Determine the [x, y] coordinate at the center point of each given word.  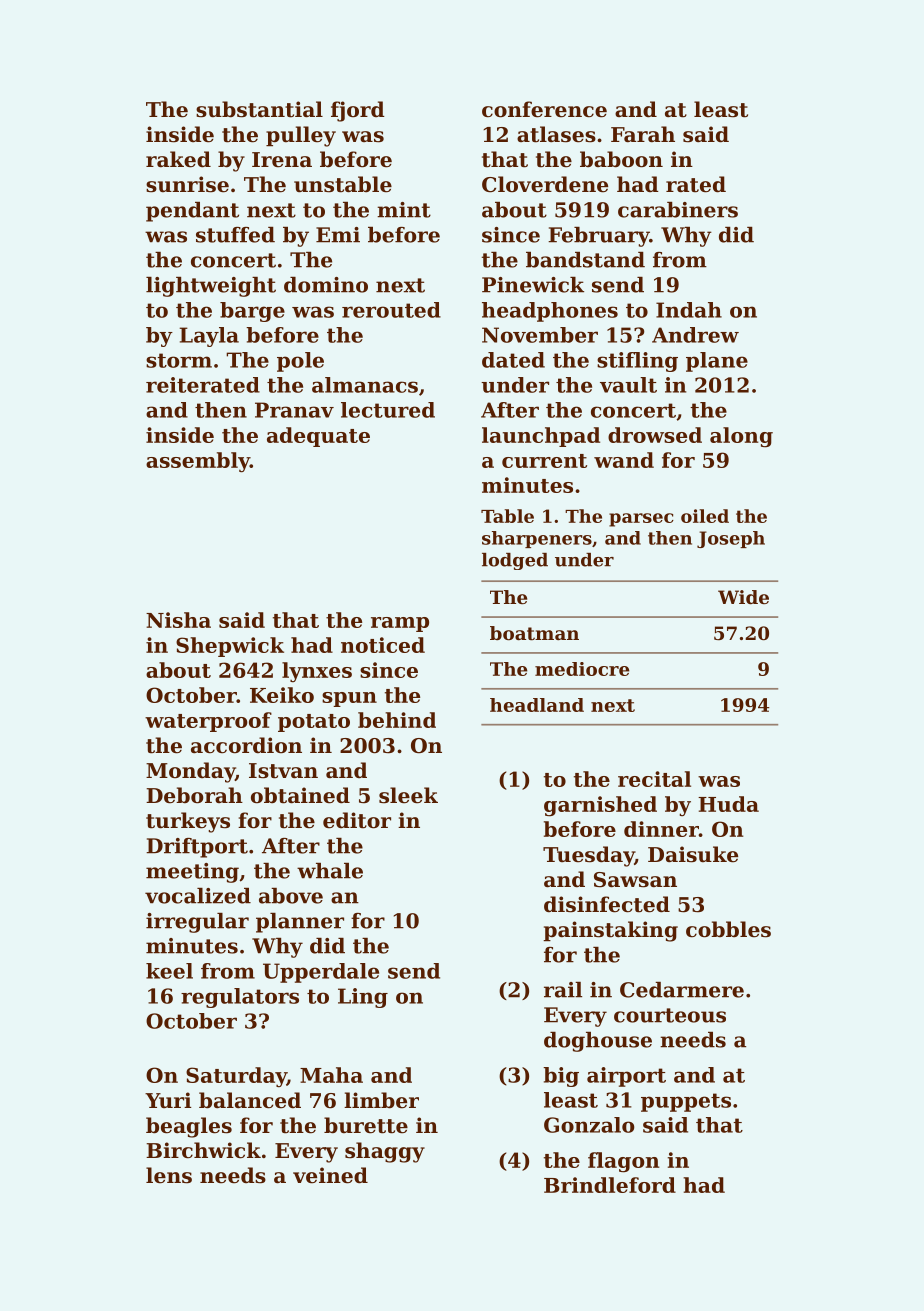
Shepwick [230, 647]
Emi [338, 234]
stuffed [235, 235]
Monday [190, 772]
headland [537, 705]
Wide [743, 597]
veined [330, 1175]
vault [628, 385]
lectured [388, 410]
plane [717, 362]
